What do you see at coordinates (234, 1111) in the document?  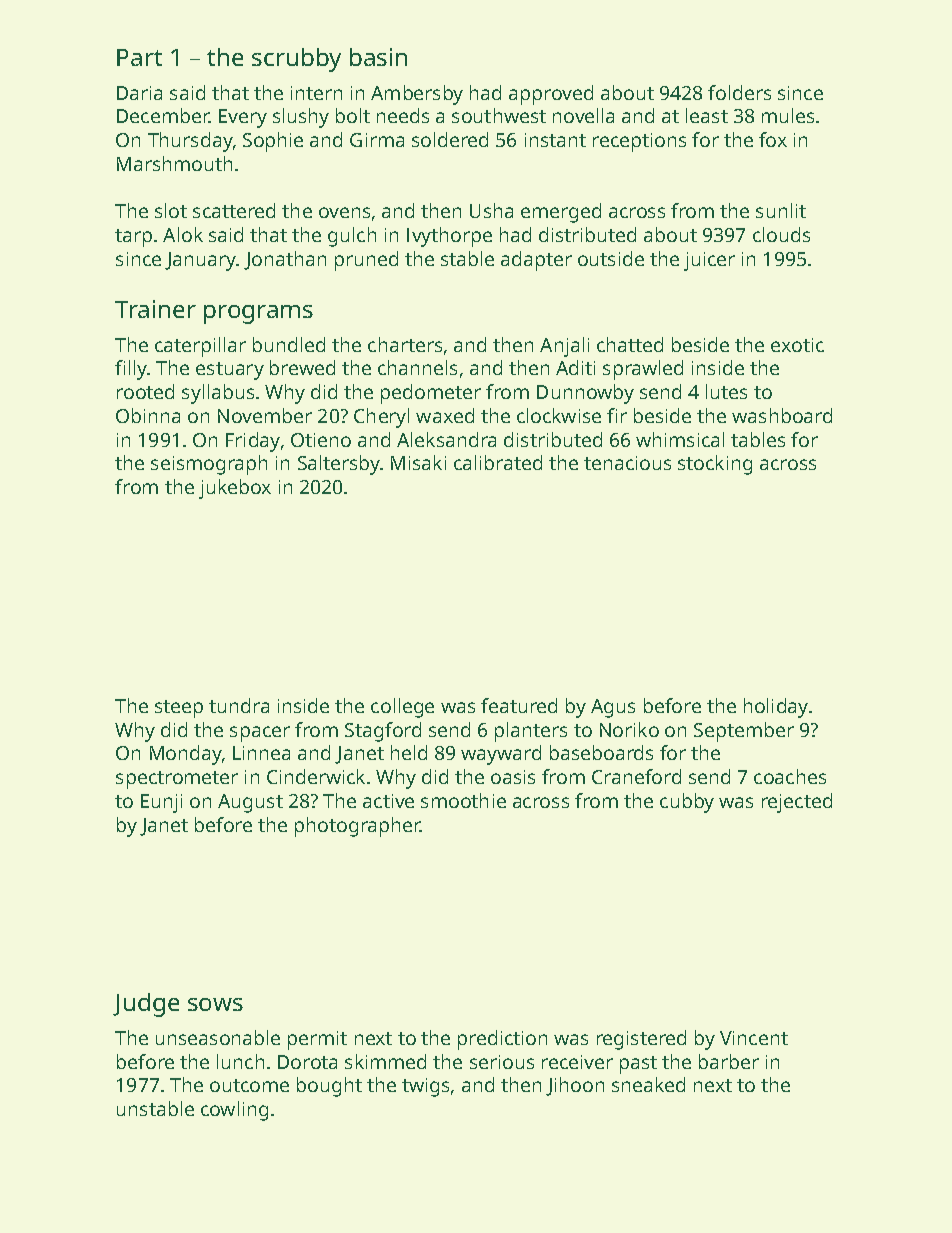 I see `cowling` at bounding box center [234, 1111].
